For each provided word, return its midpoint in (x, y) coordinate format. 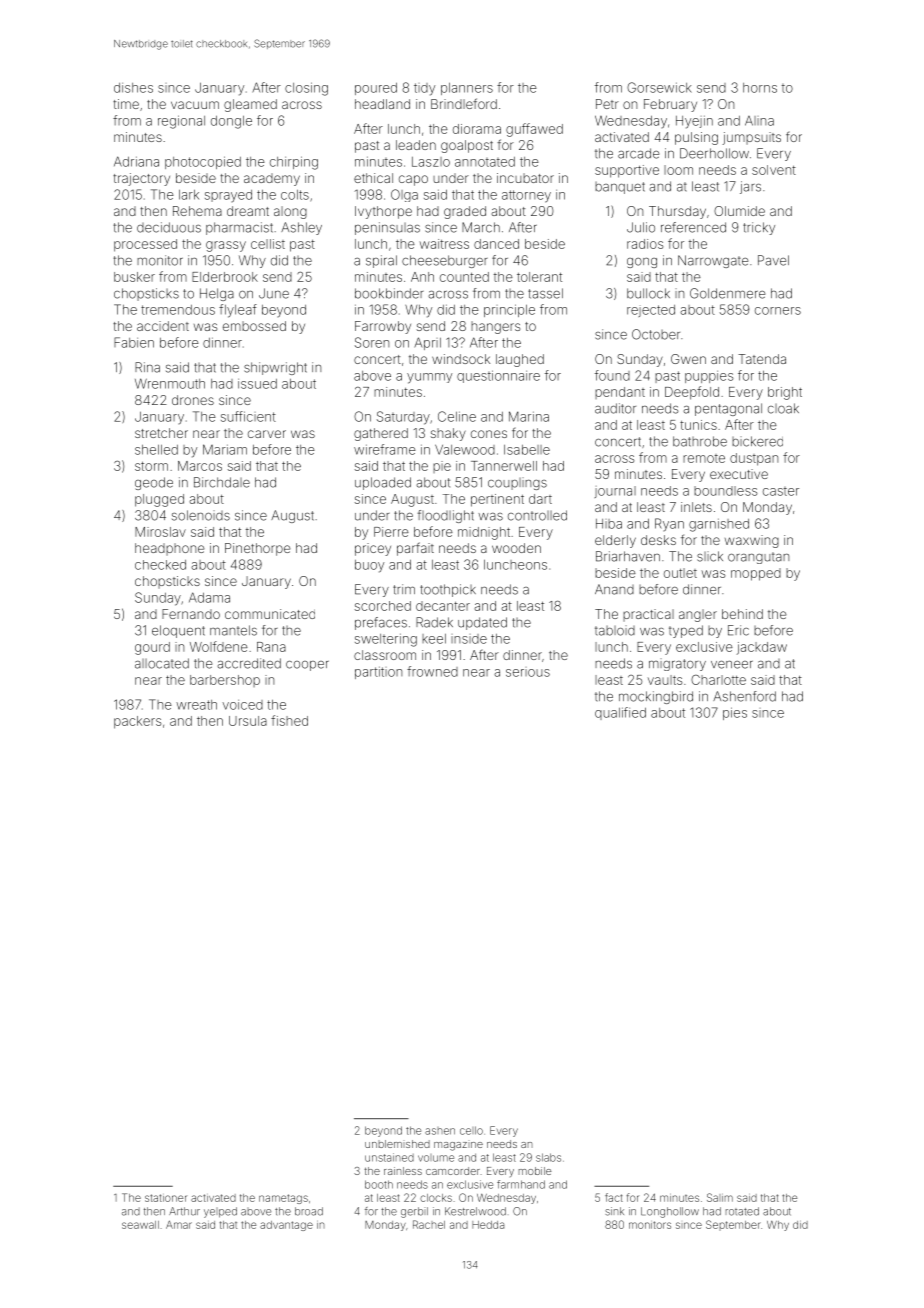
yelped (220, 1212)
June (274, 293)
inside (469, 639)
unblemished (397, 1144)
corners (778, 311)
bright (785, 393)
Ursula (248, 721)
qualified (620, 713)
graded (465, 212)
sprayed (228, 196)
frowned (432, 671)
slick (710, 556)
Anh (422, 277)
